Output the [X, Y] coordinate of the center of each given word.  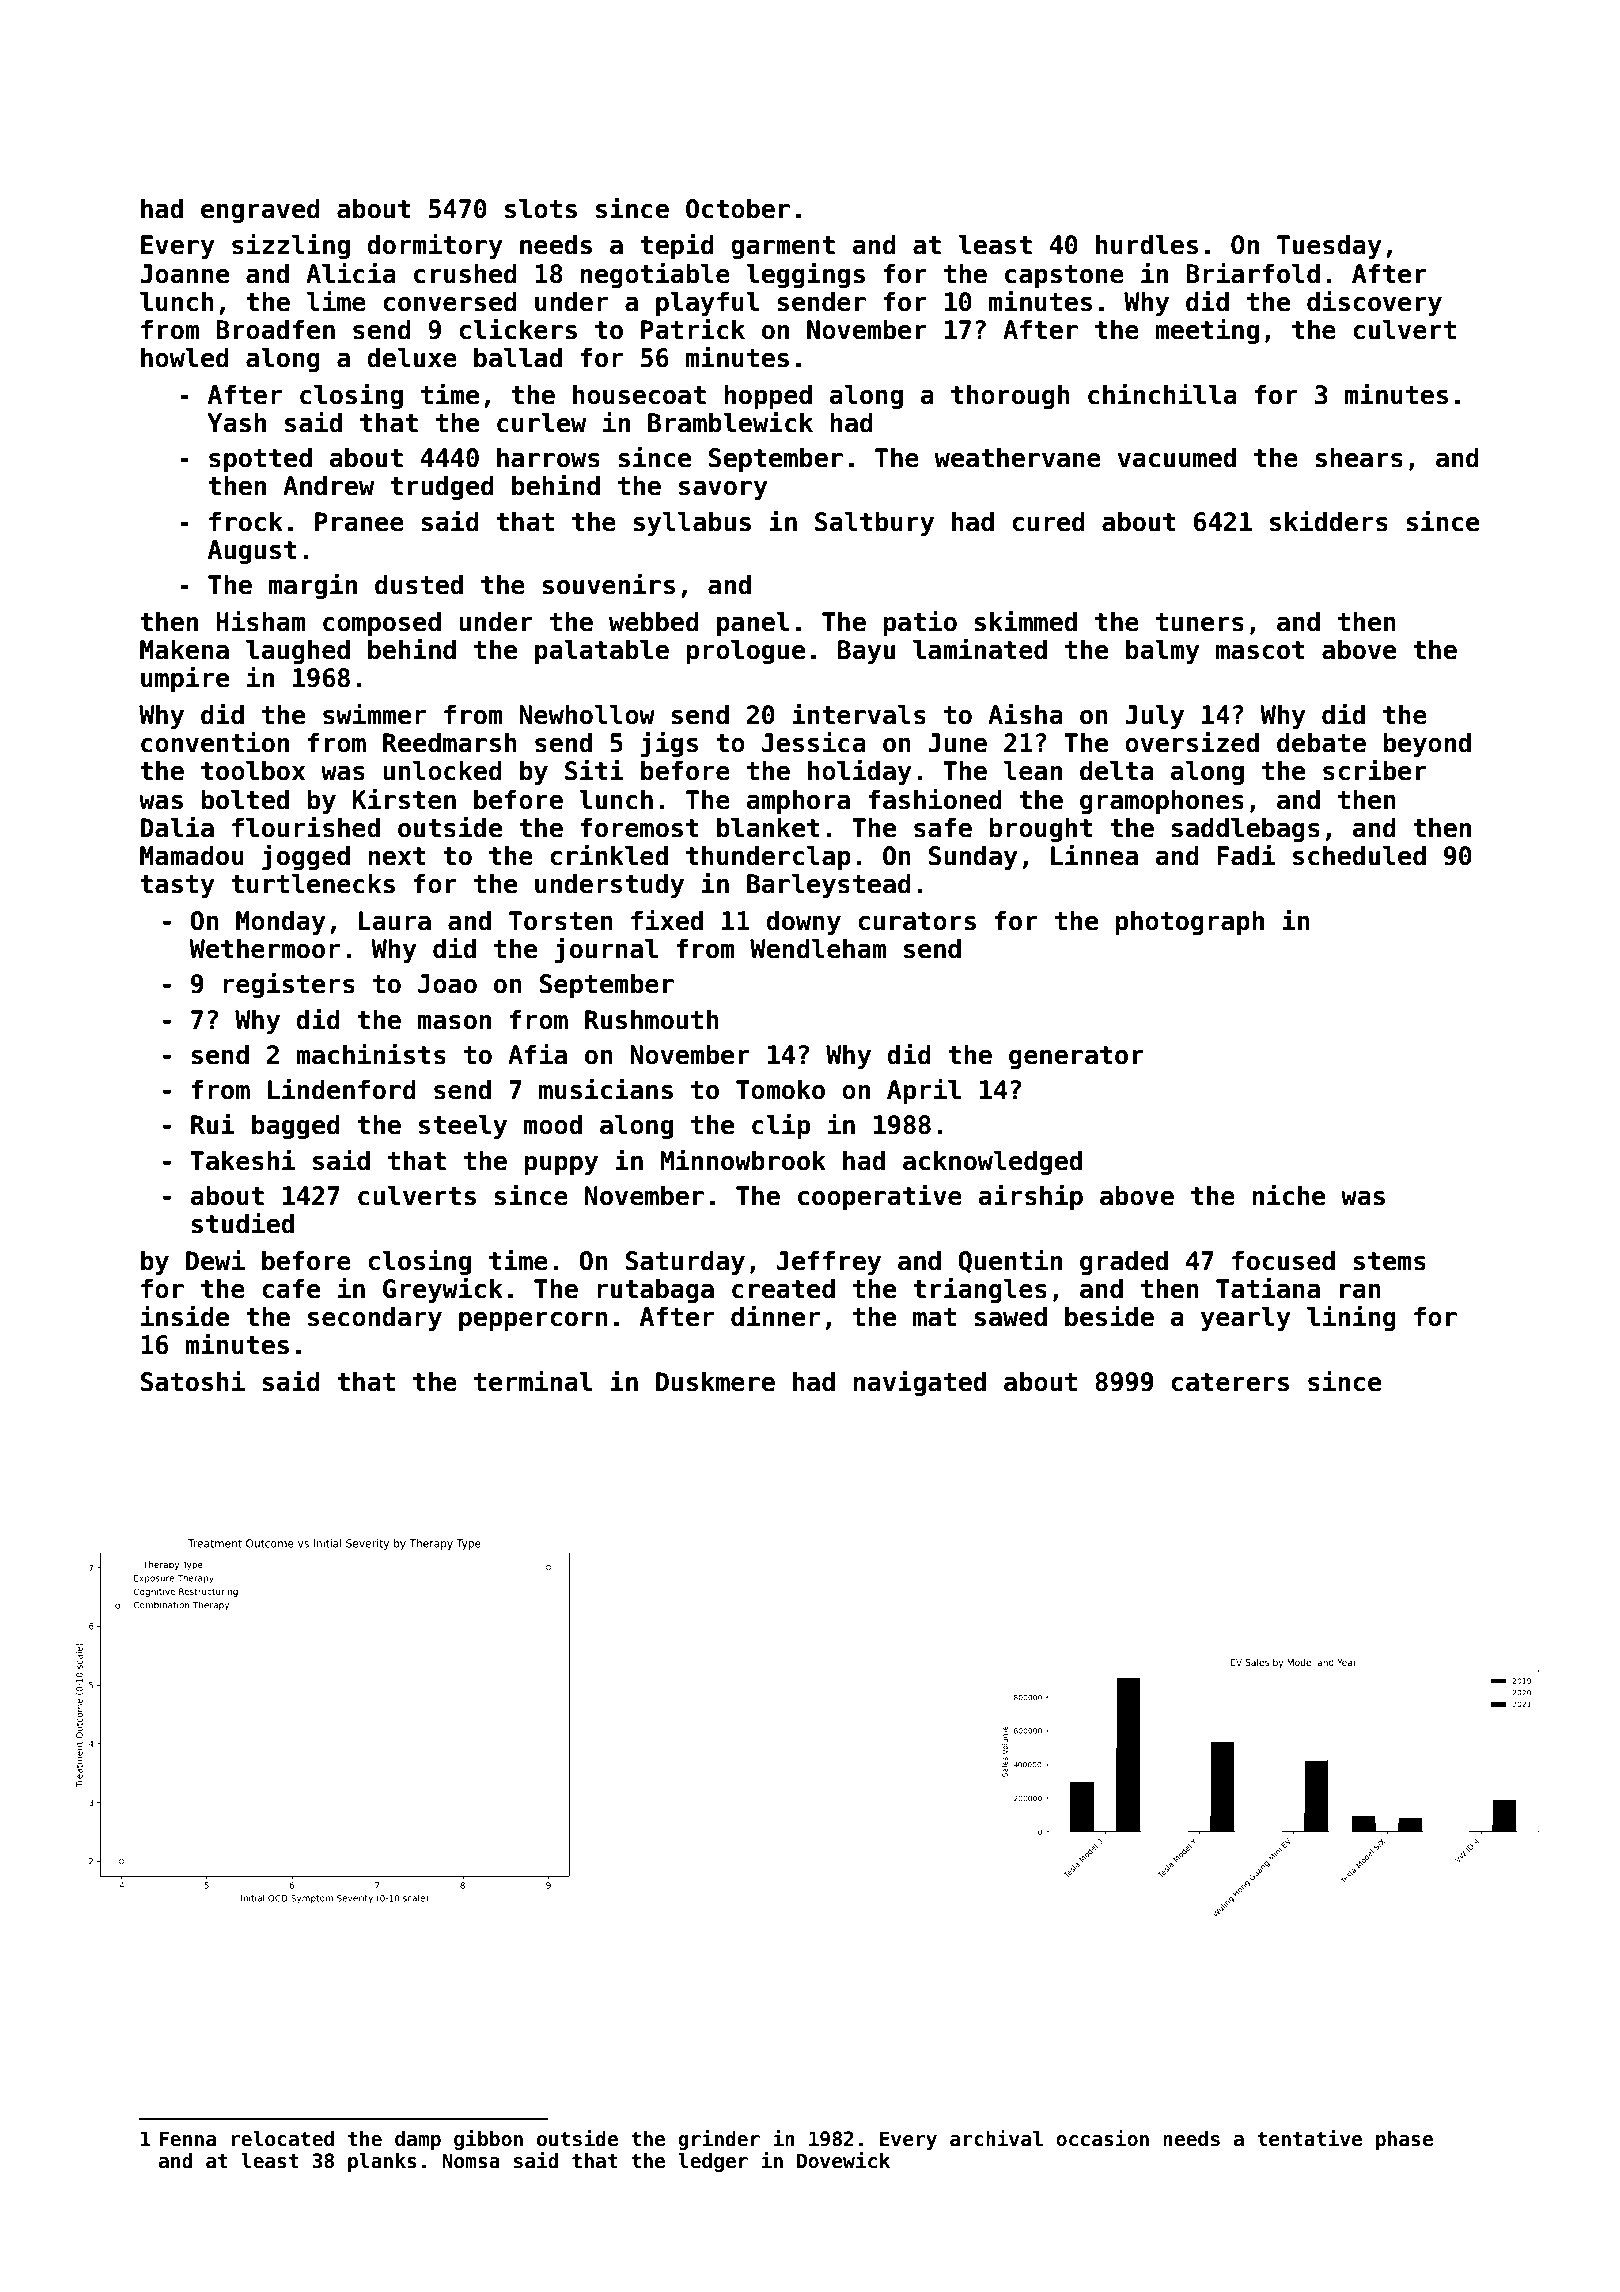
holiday [860, 772]
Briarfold [1253, 273]
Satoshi [193, 1381]
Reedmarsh [450, 742]
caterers [1230, 1382]
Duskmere [715, 1381]
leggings [805, 275]
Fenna [187, 2139]
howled [185, 357]
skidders [1329, 521]
